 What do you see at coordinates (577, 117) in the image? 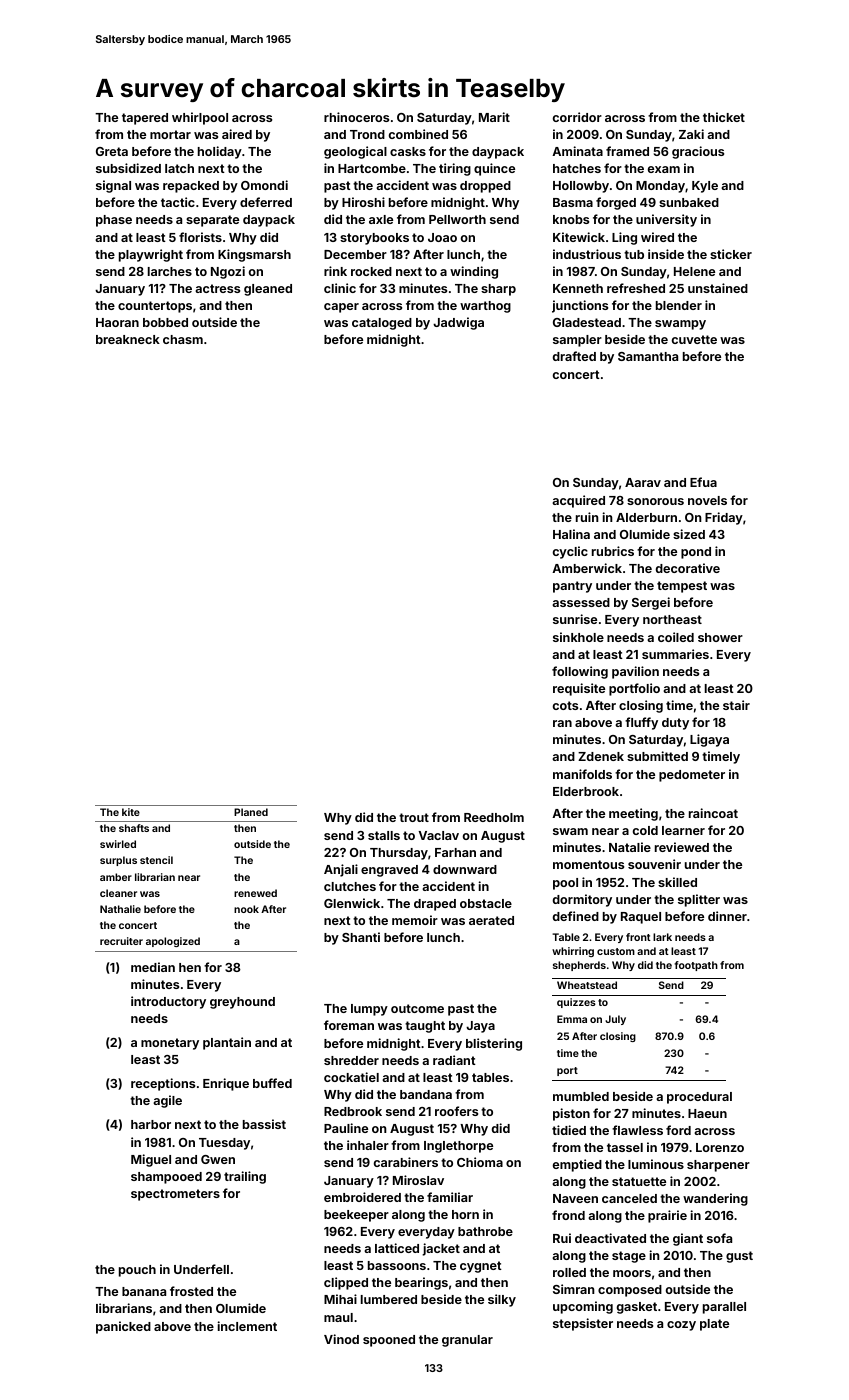
I see `corridor` at bounding box center [577, 117].
